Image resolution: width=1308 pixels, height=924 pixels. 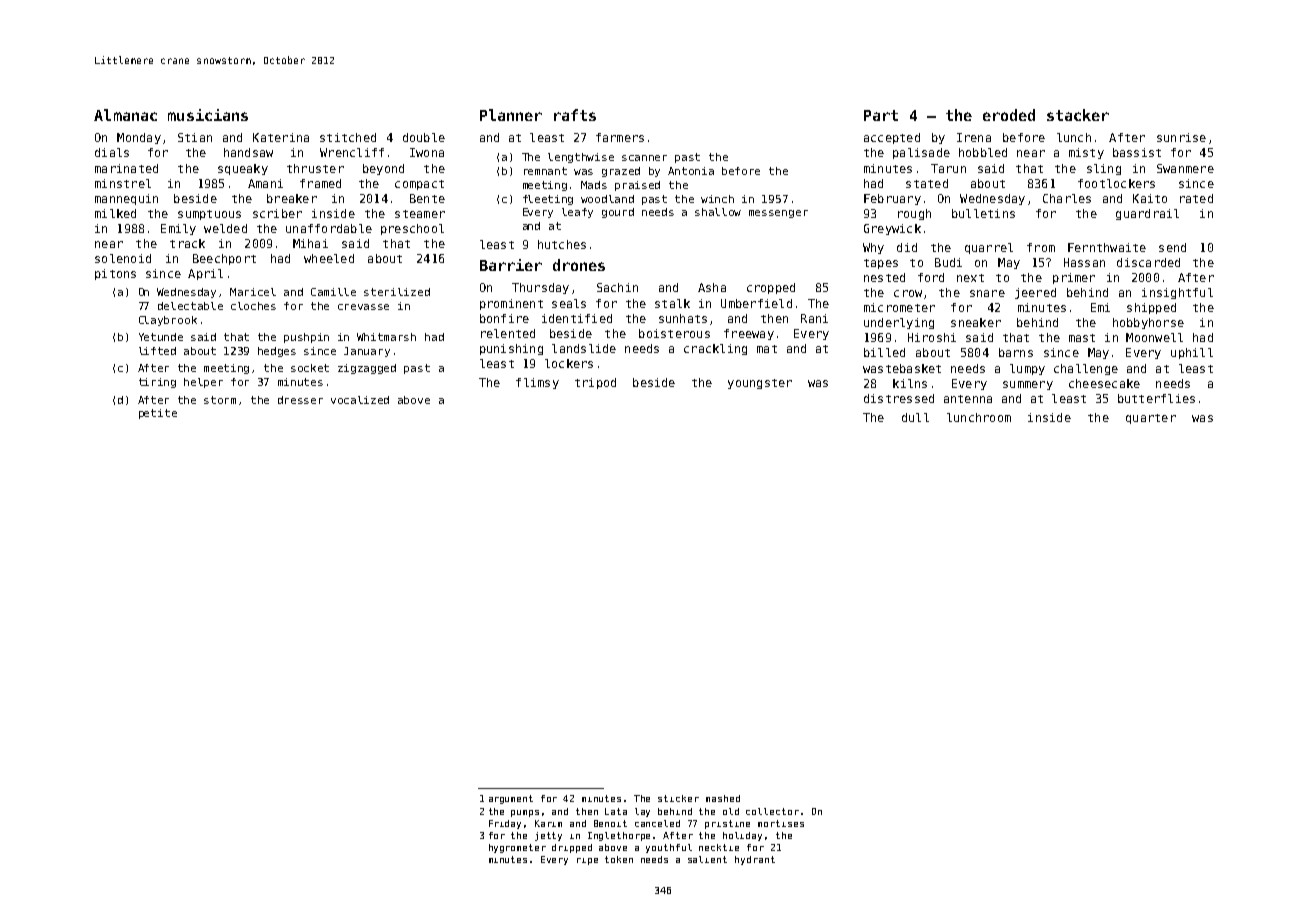 I want to click on farmers, so click(x=620, y=137).
